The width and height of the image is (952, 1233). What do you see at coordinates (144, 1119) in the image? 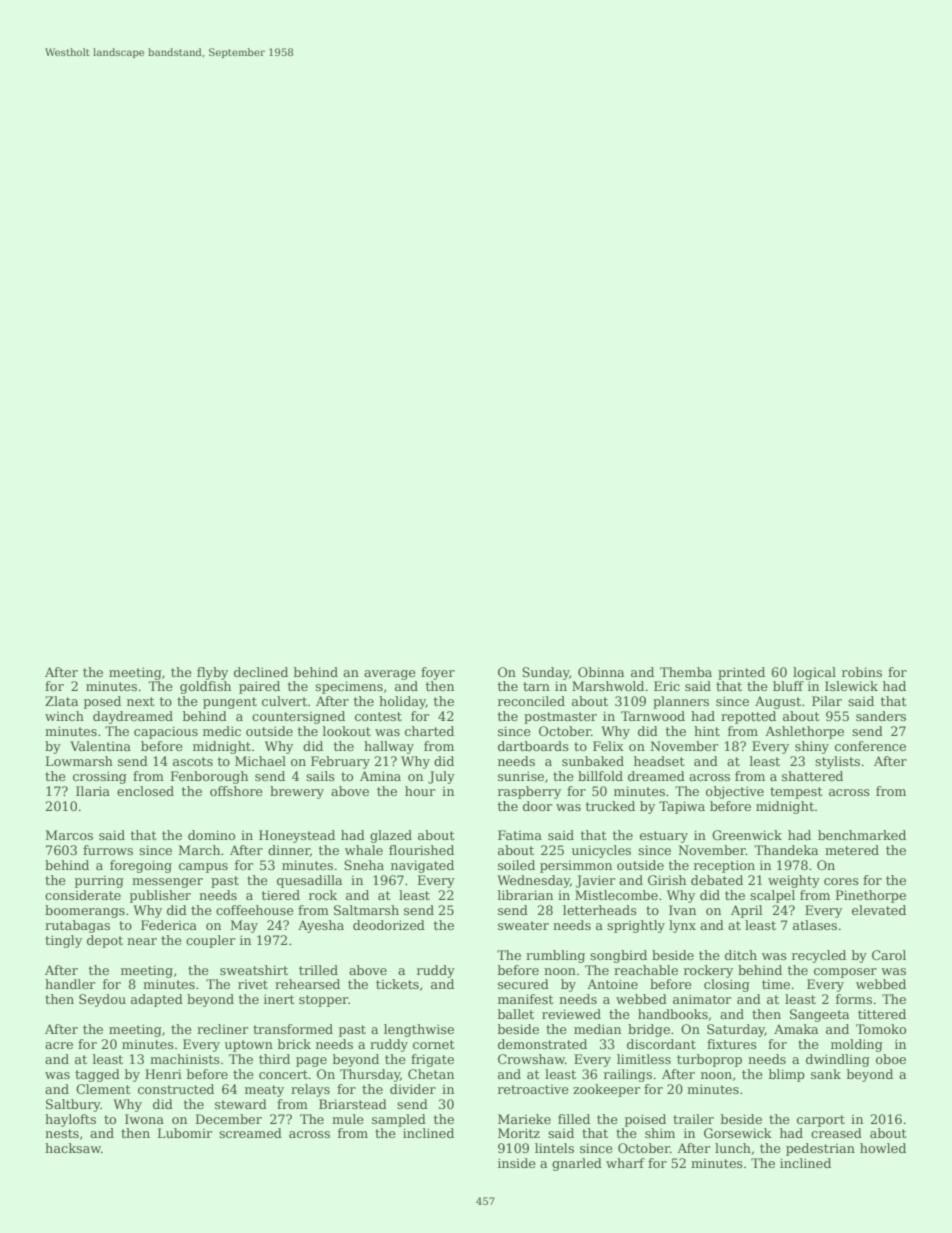
I see `Iwona` at bounding box center [144, 1119].
